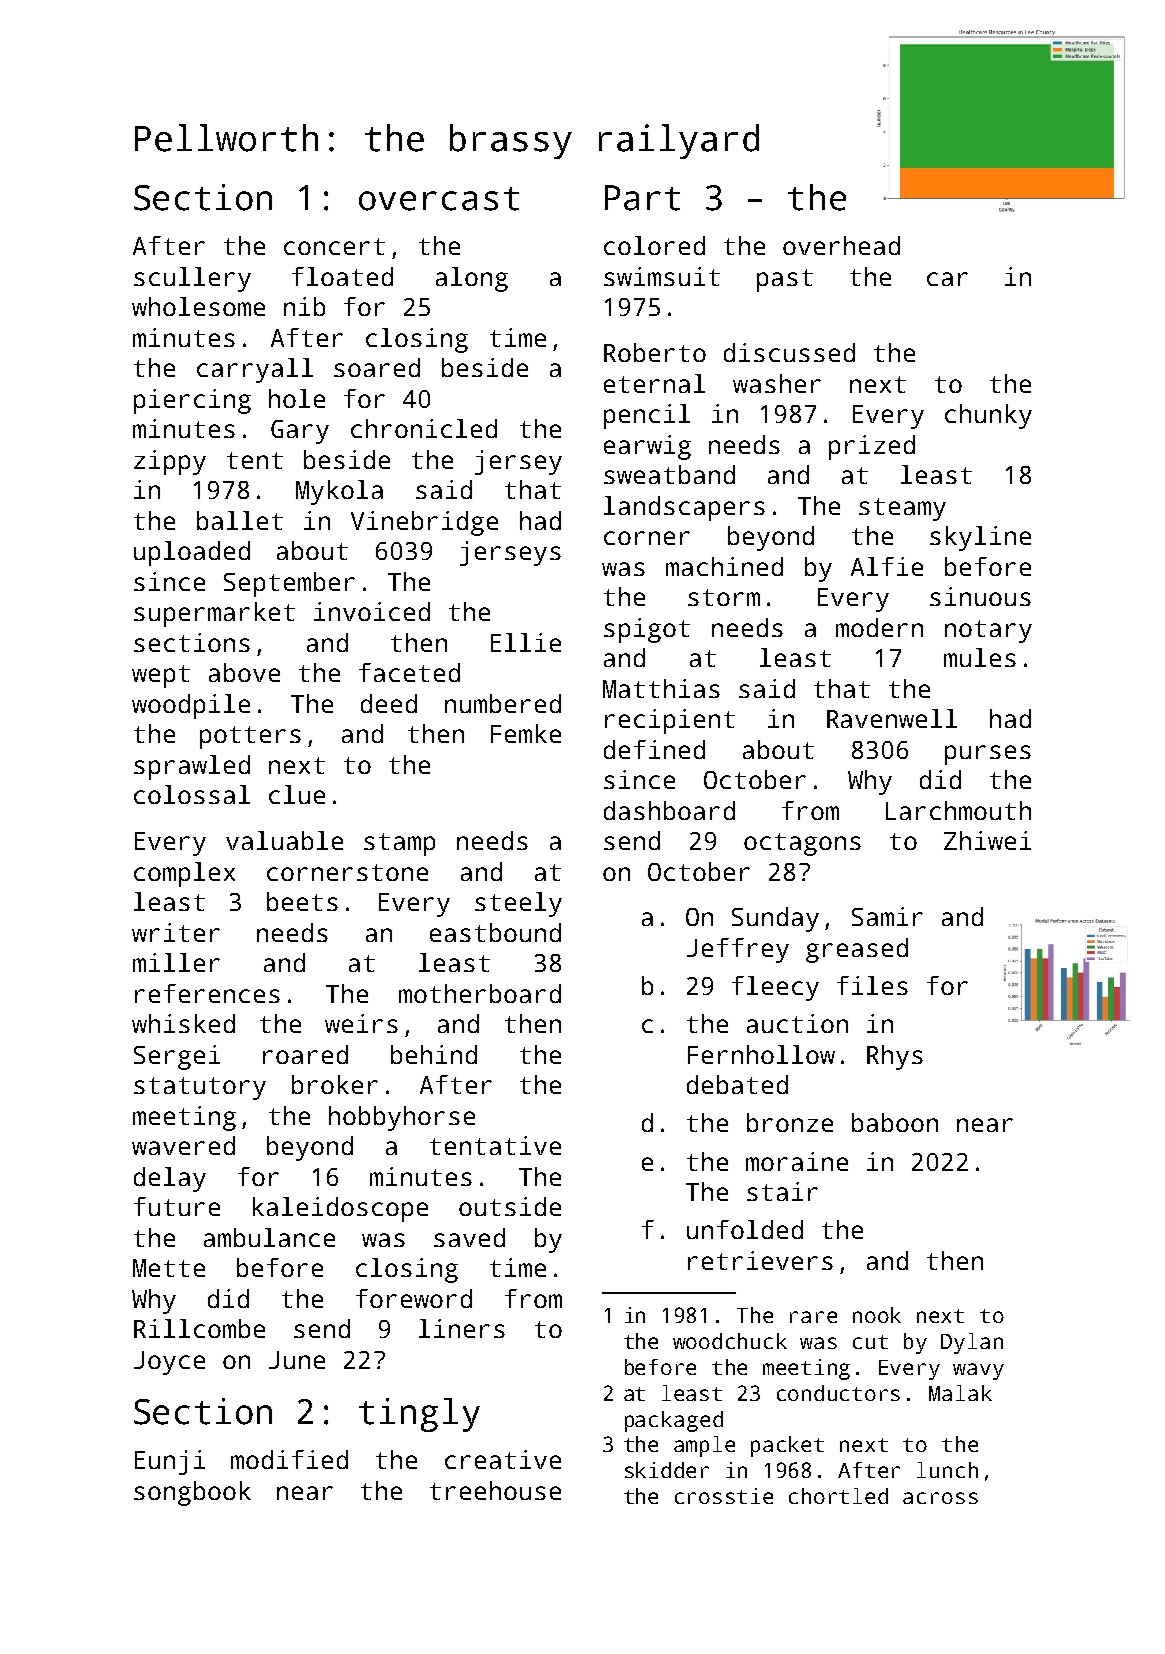 This screenshot has height=1654, width=1165. I want to click on Ravenwell, so click(892, 718).
